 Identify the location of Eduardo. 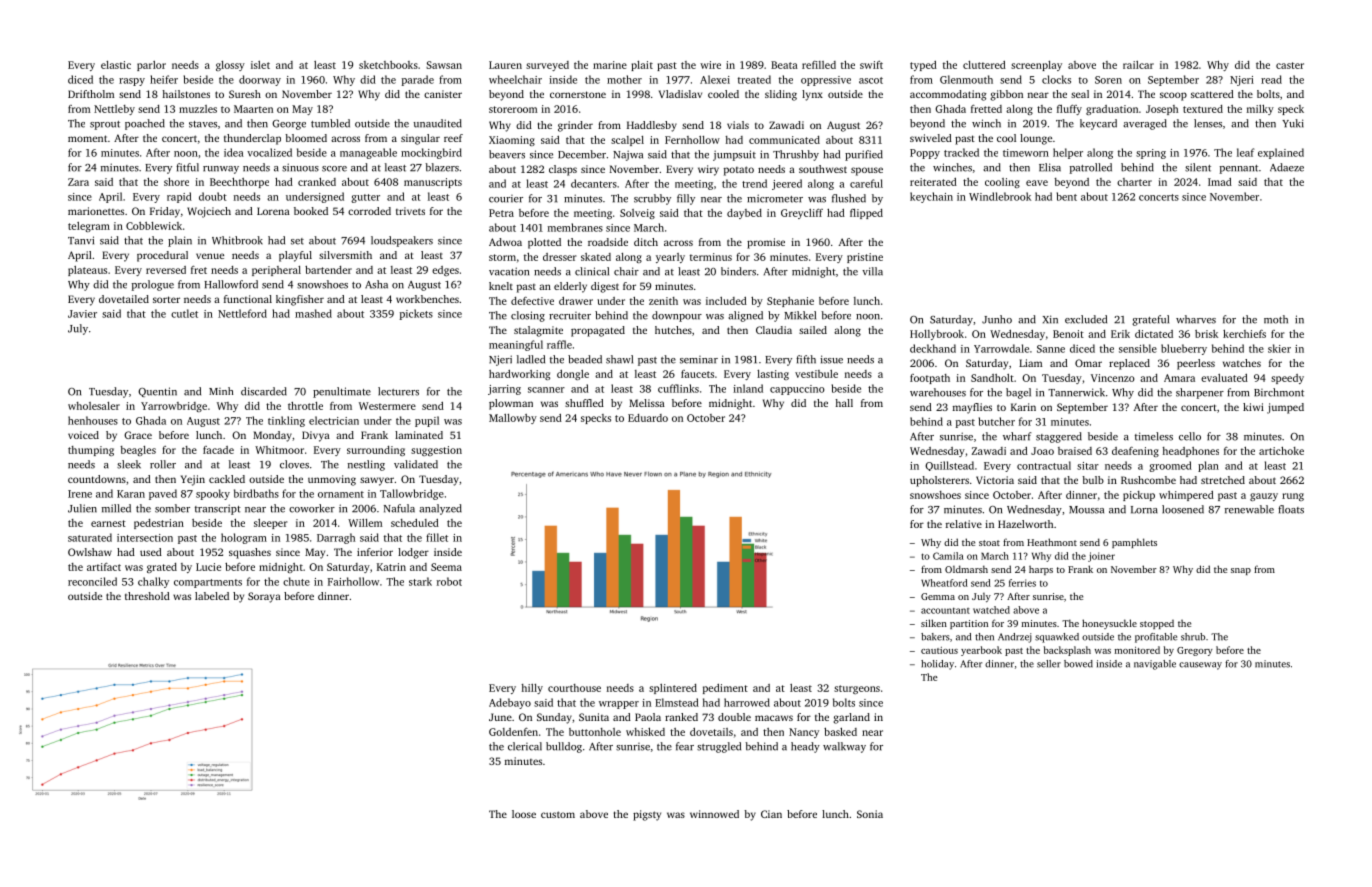
(648, 418).
